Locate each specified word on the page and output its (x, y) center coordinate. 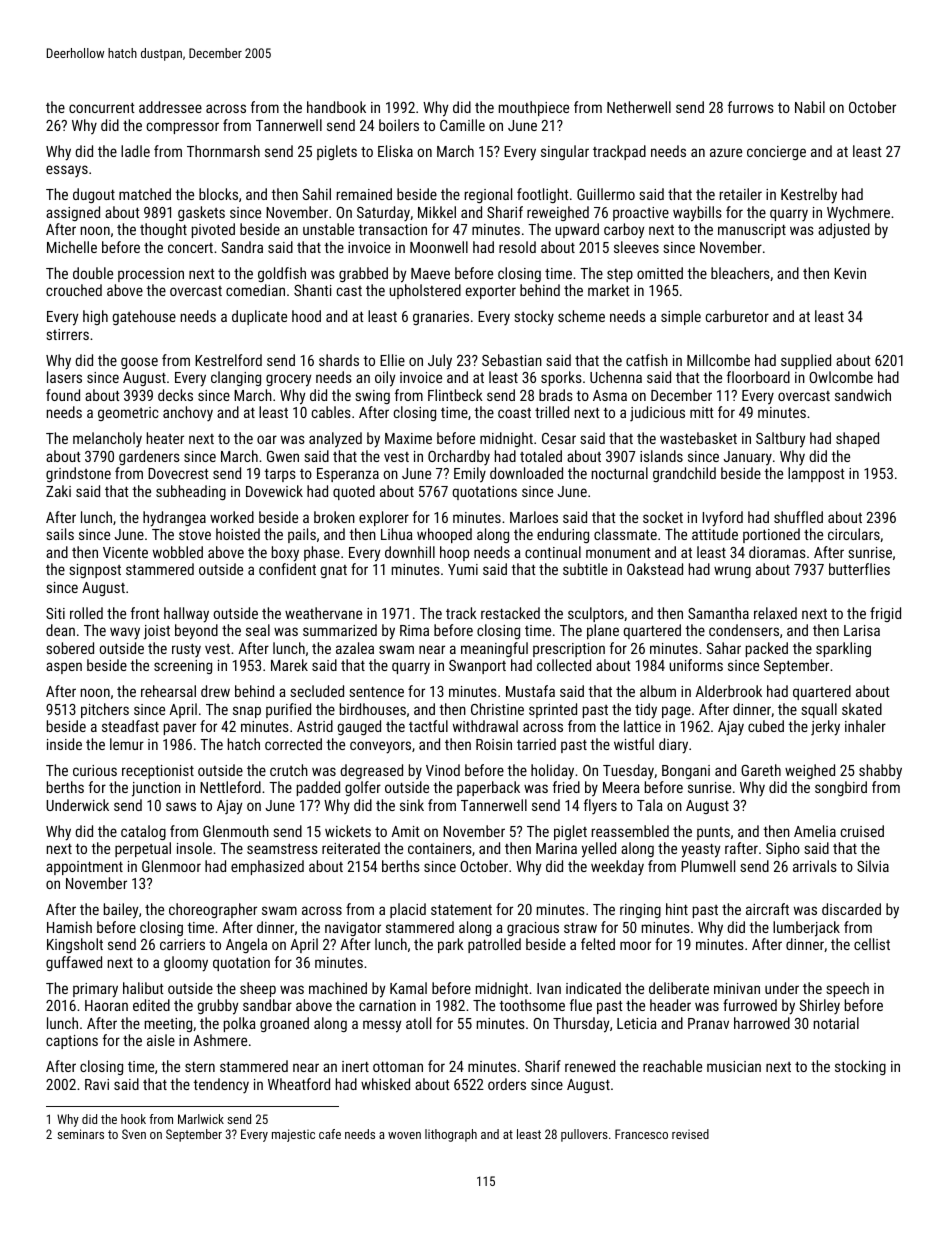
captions (72, 1042)
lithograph (451, 1135)
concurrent (102, 108)
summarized (340, 630)
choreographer (213, 910)
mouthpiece (534, 108)
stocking (860, 1067)
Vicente (125, 552)
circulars (854, 534)
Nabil (810, 107)
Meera (621, 787)
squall (819, 710)
